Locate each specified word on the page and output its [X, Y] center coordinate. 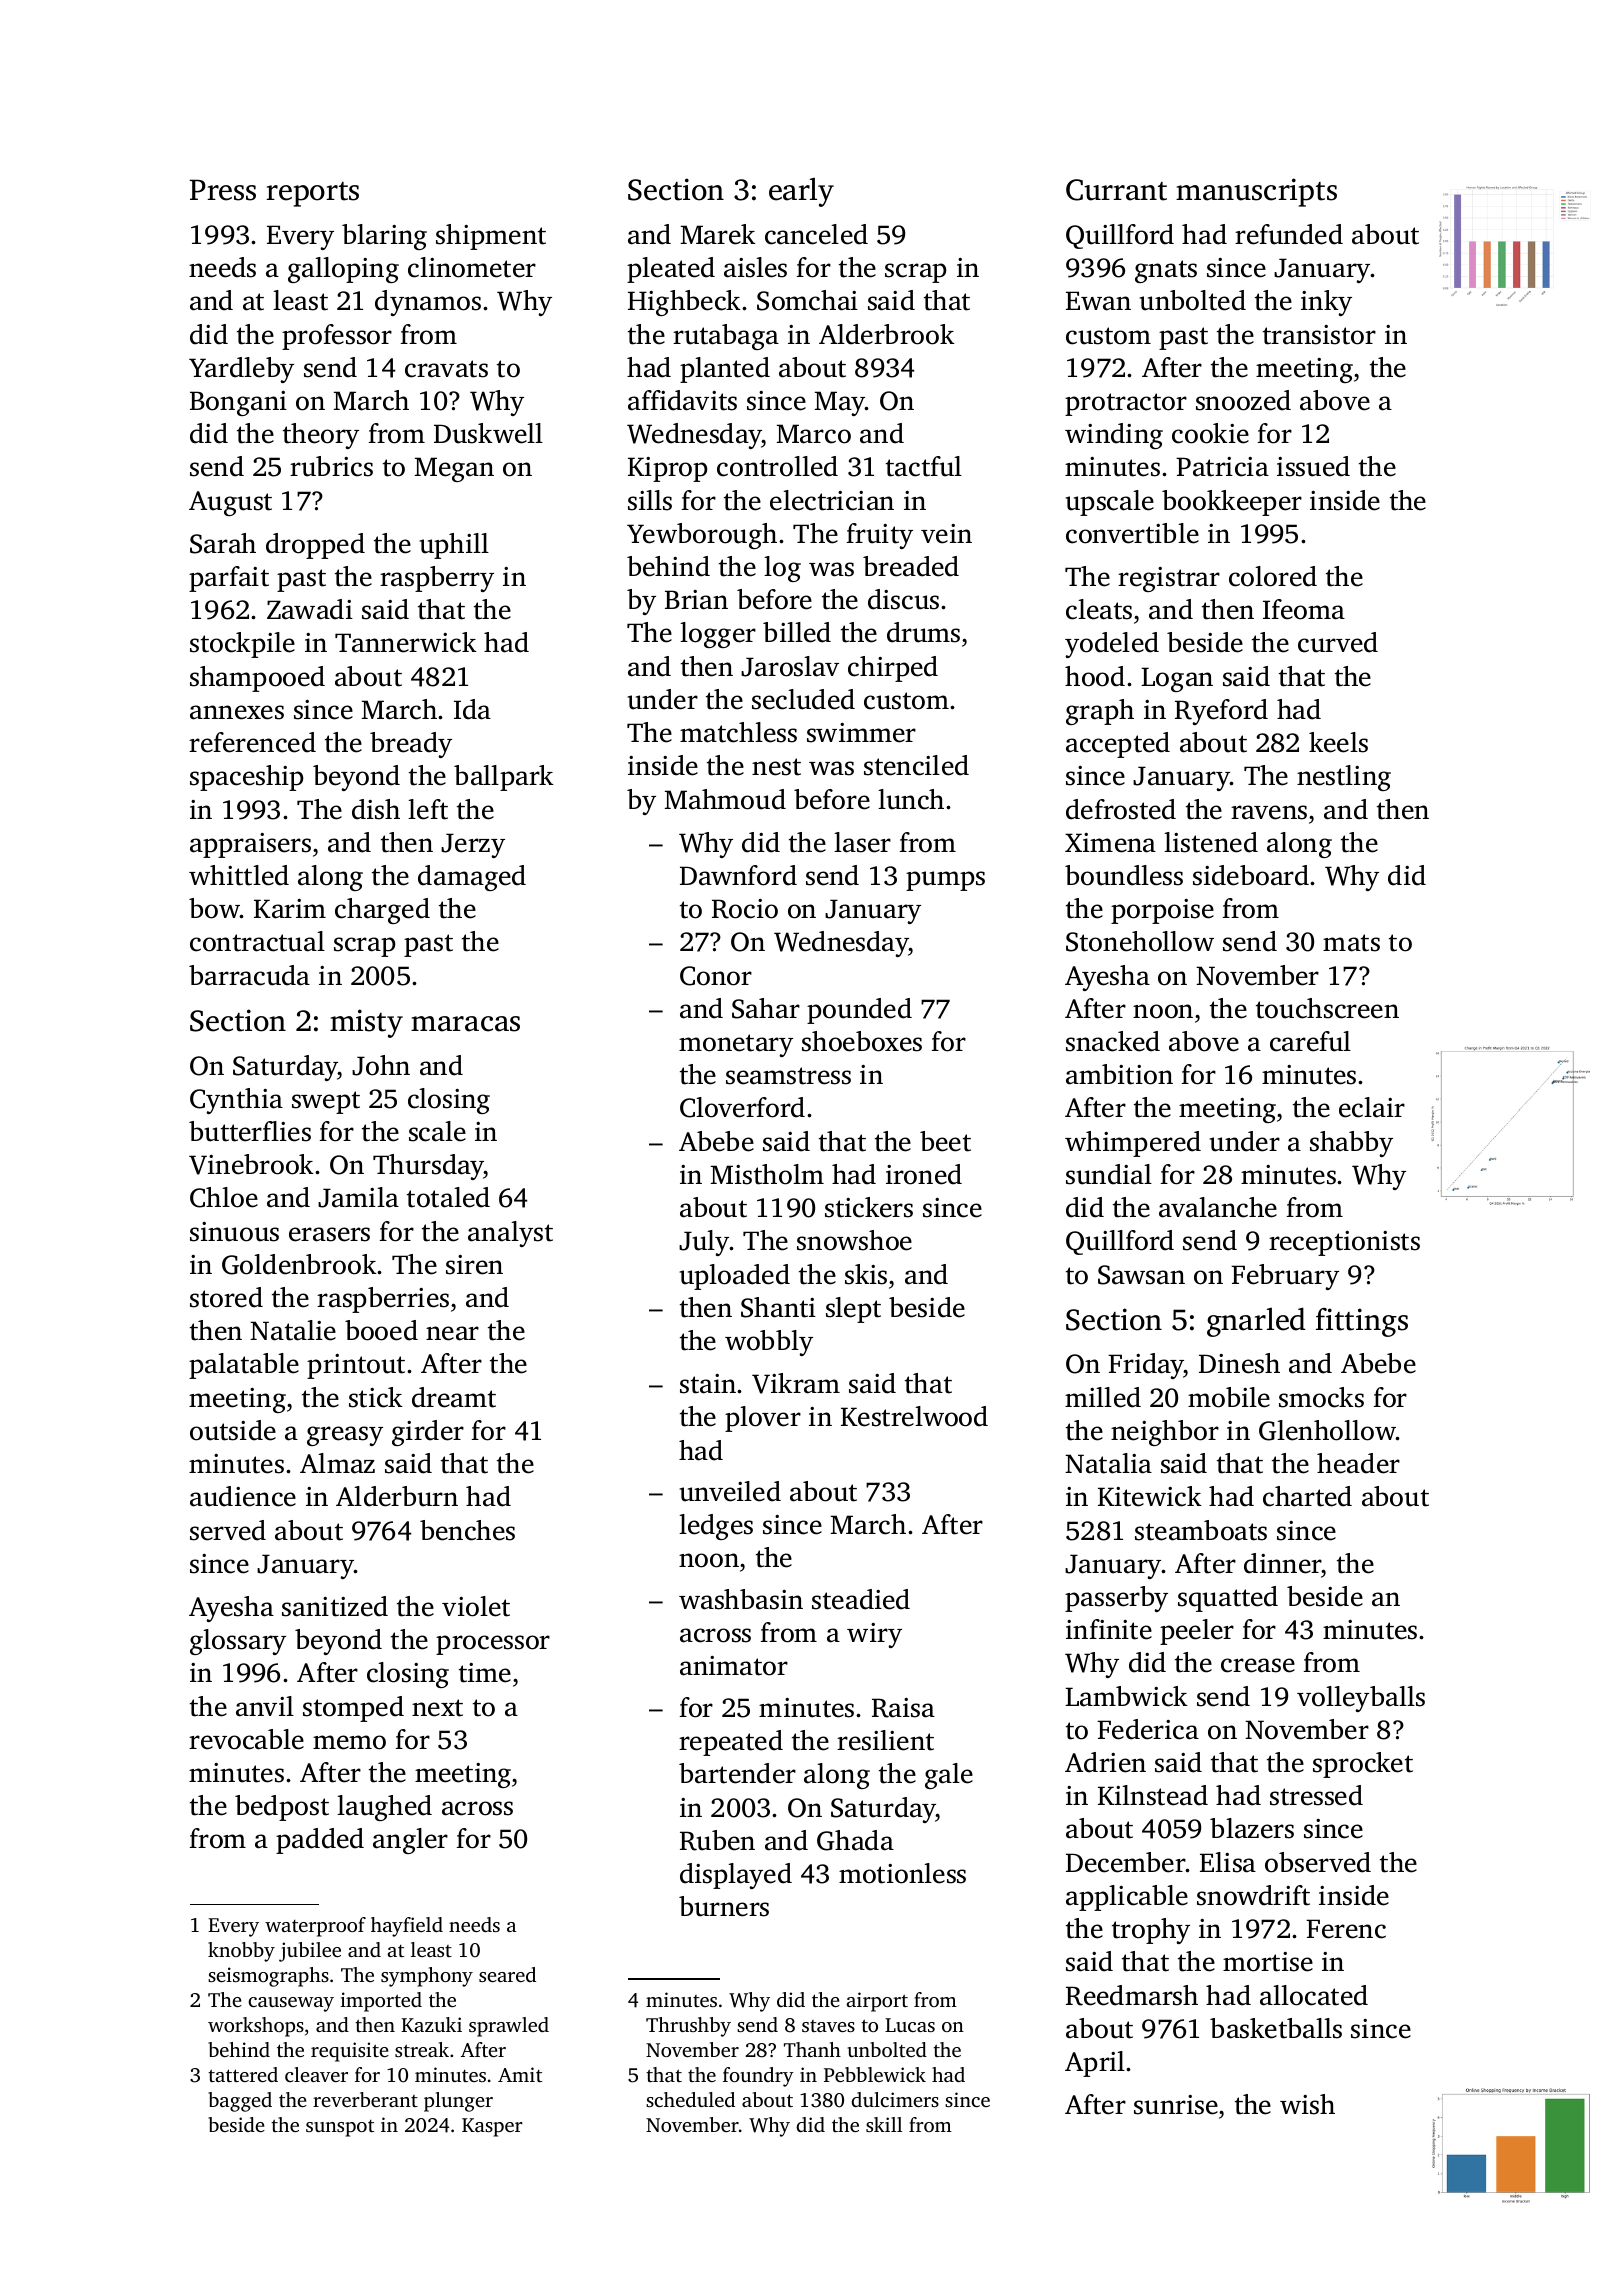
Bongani [238, 403]
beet [945, 1141]
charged [382, 911]
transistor [1319, 335]
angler [410, 1841]
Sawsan [1141, 1275]
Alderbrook [887, 334]
